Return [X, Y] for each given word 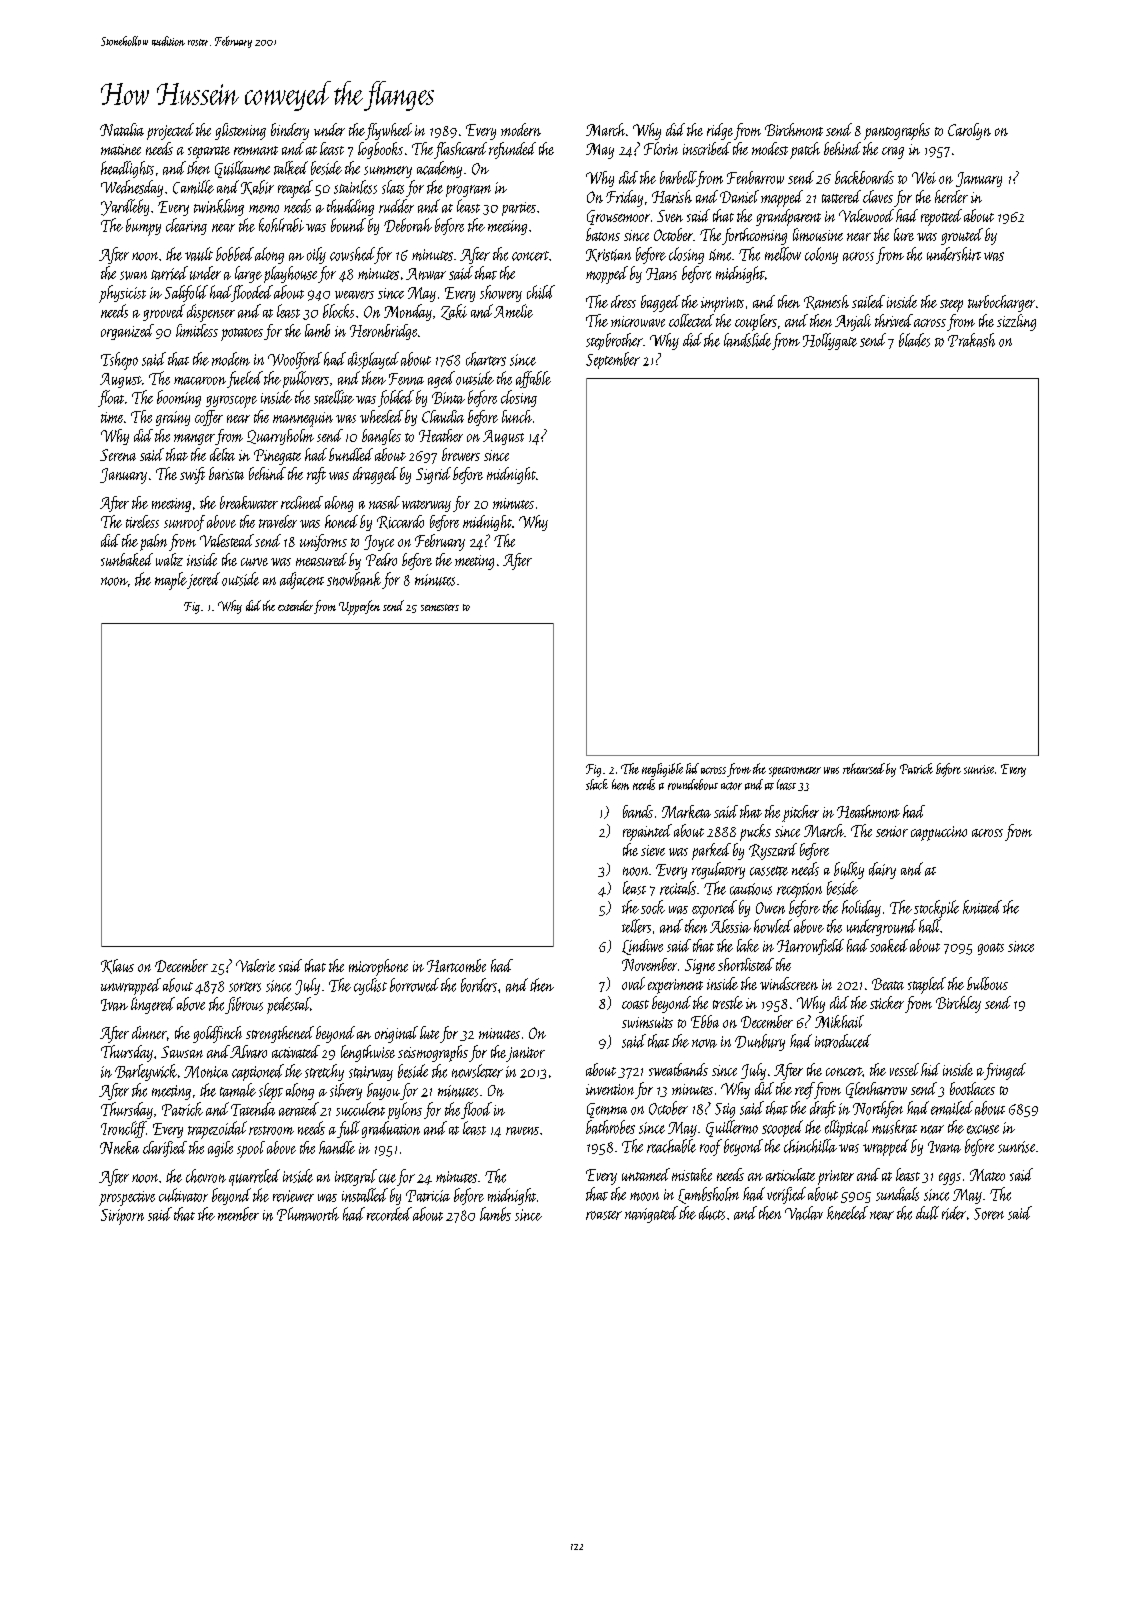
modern [521, 129]
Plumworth [308, 1214]
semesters [440, 607]
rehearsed [864, 768]
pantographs [897, 131]
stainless [355, 187]
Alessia [730, 926]
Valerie [255, 965]
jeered [203, 580]
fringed [1005, 1071]
